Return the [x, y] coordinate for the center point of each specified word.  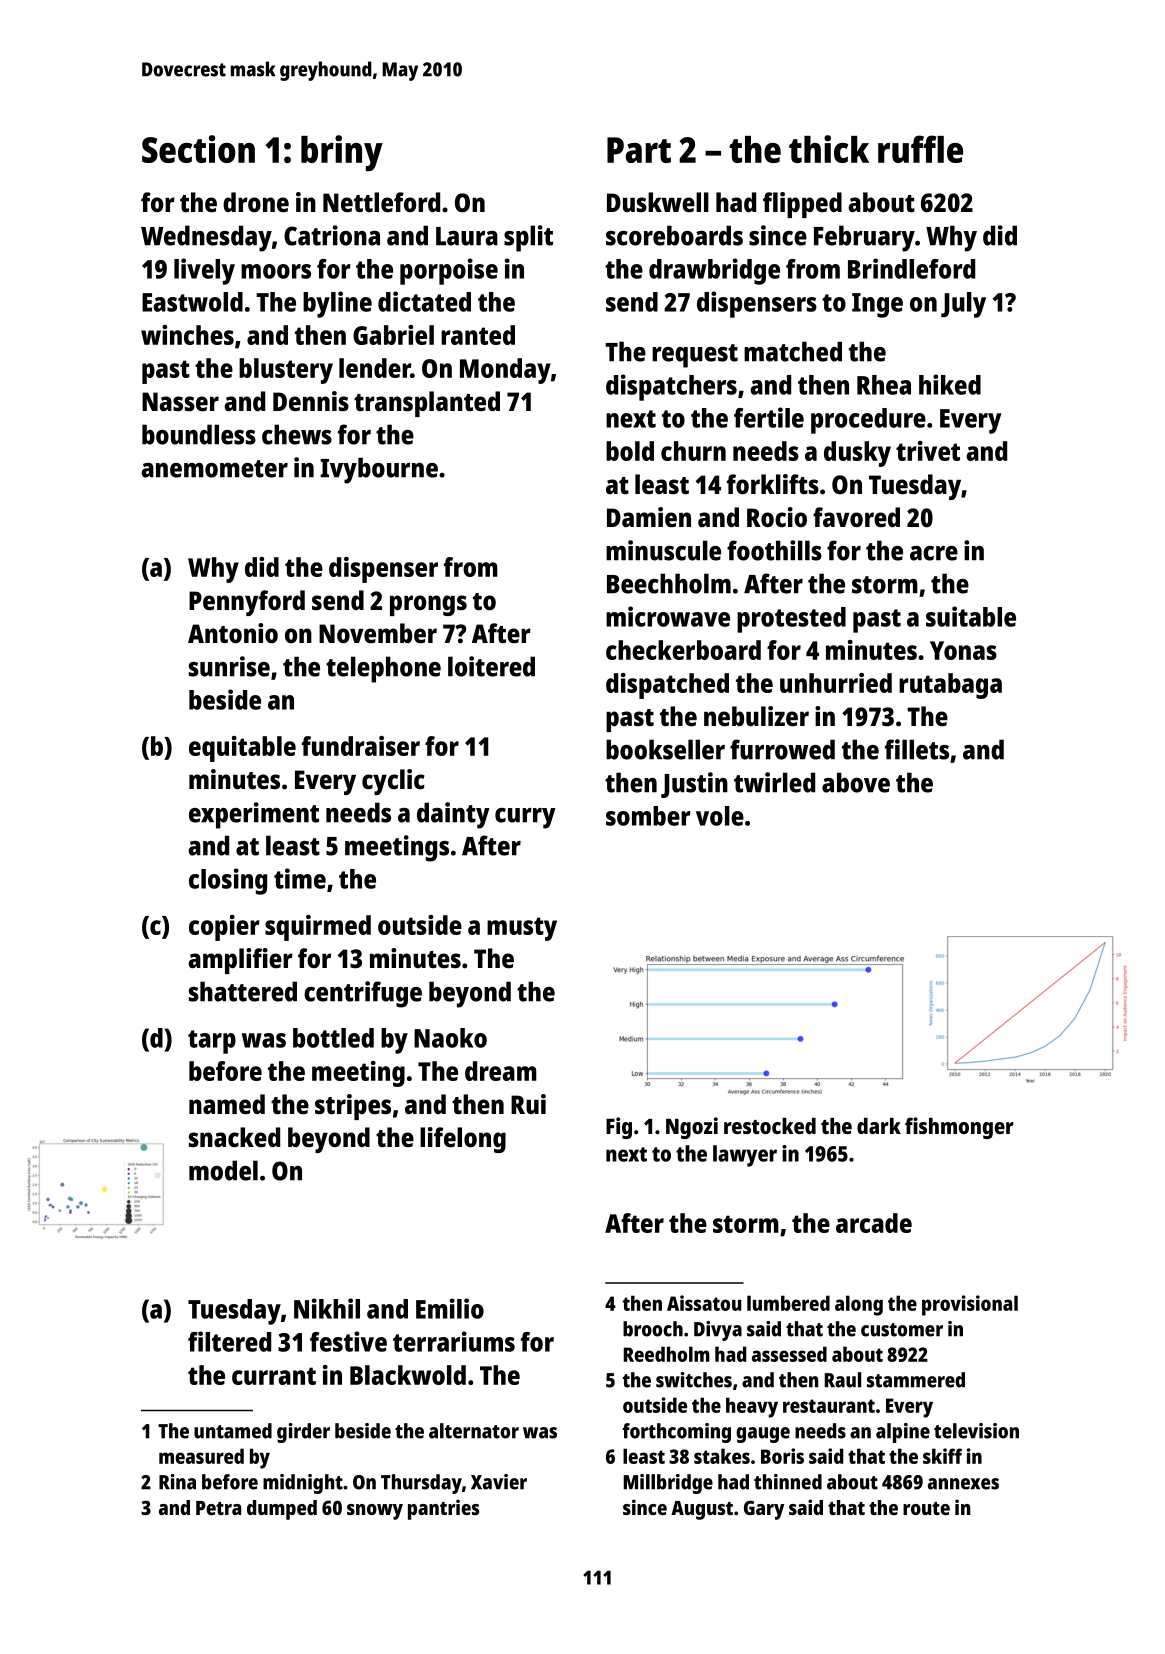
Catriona [332, 235]
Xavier [499, 1482]
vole [720, 816]
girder [303, 1433]
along [859, 1305]
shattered [243, 991]
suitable [971, 616]
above [856, 782]
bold [630, 451]
